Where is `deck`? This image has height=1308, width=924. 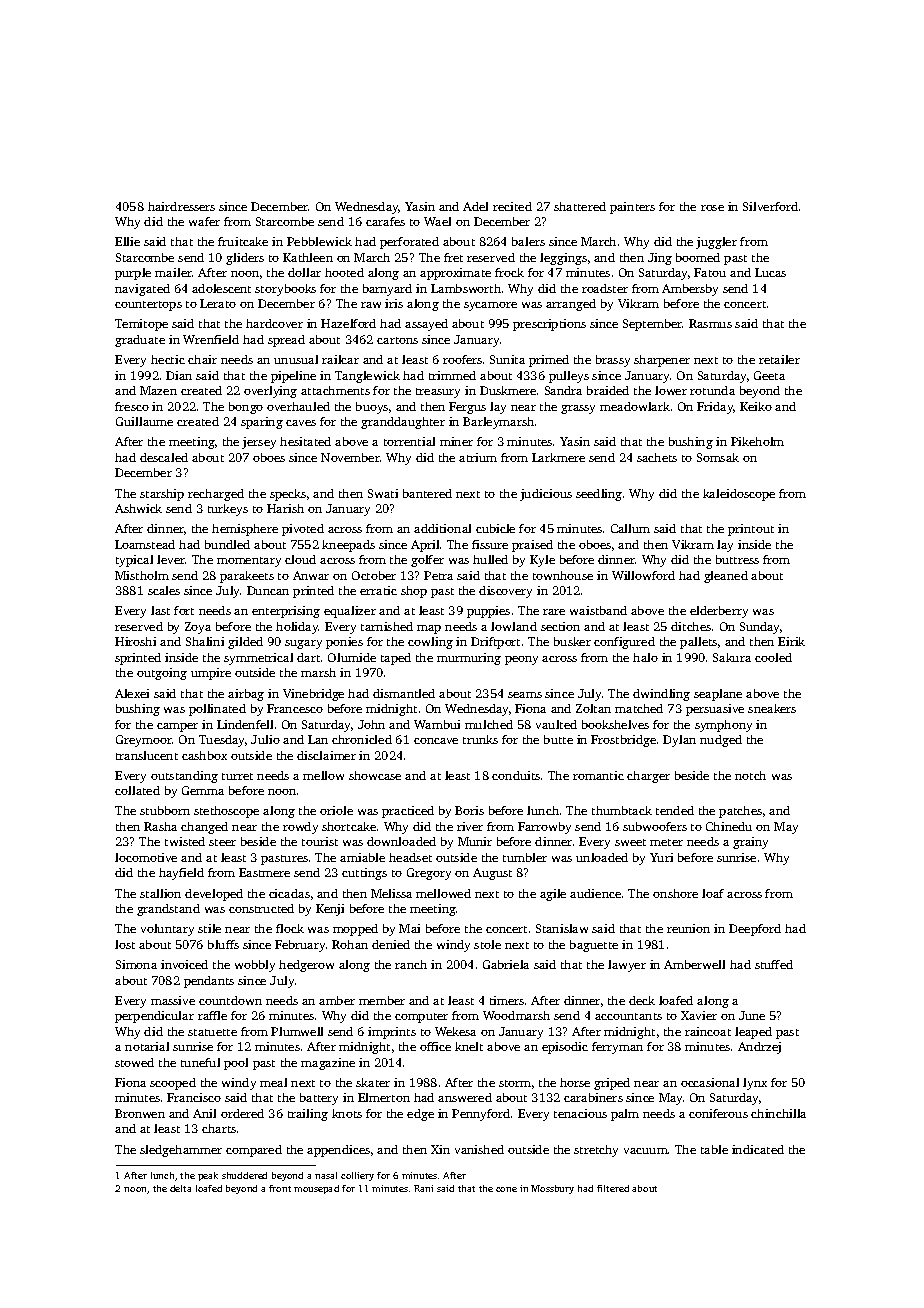
deck is located at coordinates (642, 1000).
